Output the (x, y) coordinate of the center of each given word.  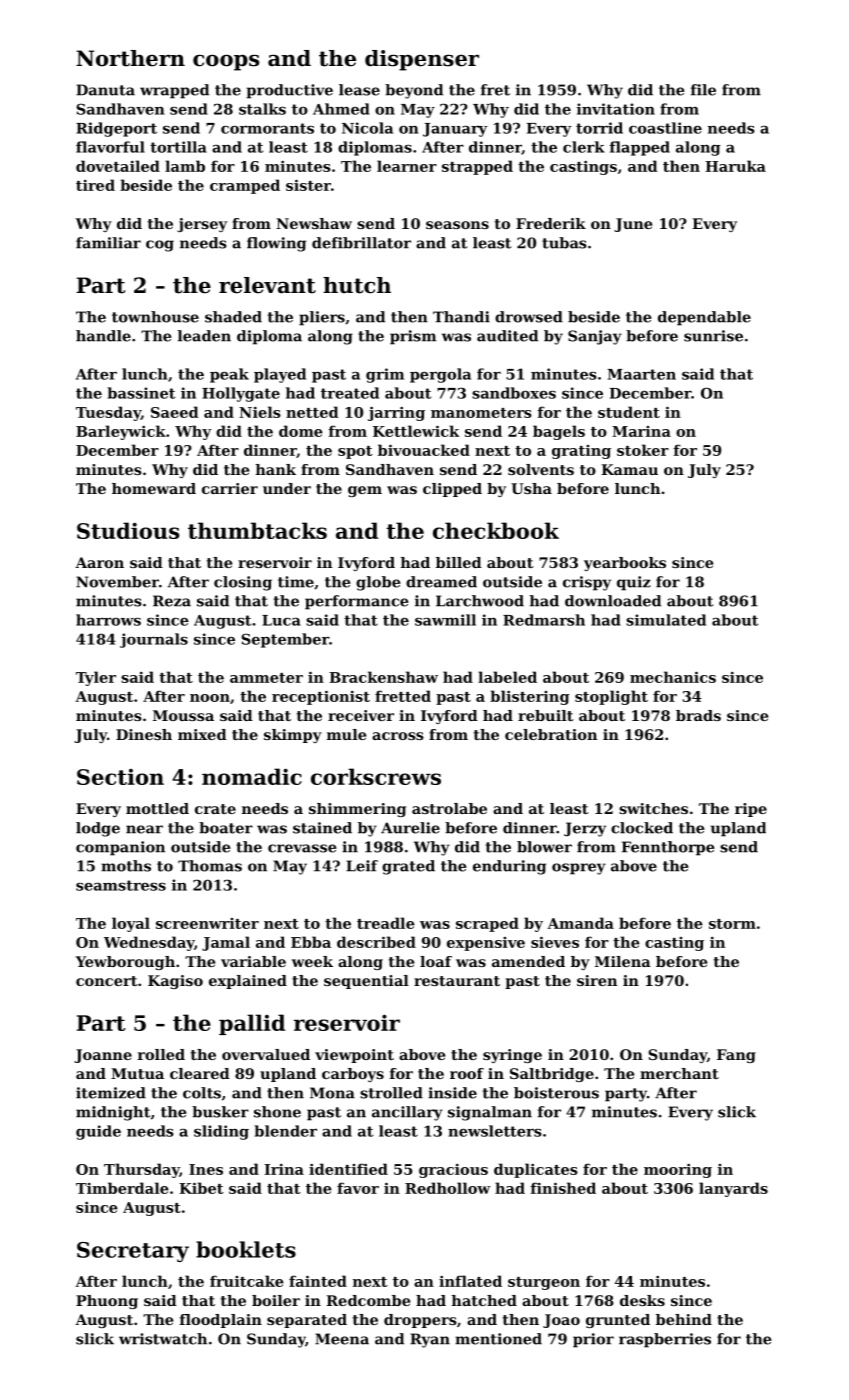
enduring (509, 867)
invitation (616, 109)
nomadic (252, 776)
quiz (634, 583)
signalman (490, 1113)
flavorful (110, 147)
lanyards (733, 1189)
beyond (414, 91)
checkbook (496, 530)
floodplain (221, 1321)
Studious (128, 530)
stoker (643, 450)
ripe (751, 810)
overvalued (266, 1054)
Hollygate (241, 394)
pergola (440, 375)
